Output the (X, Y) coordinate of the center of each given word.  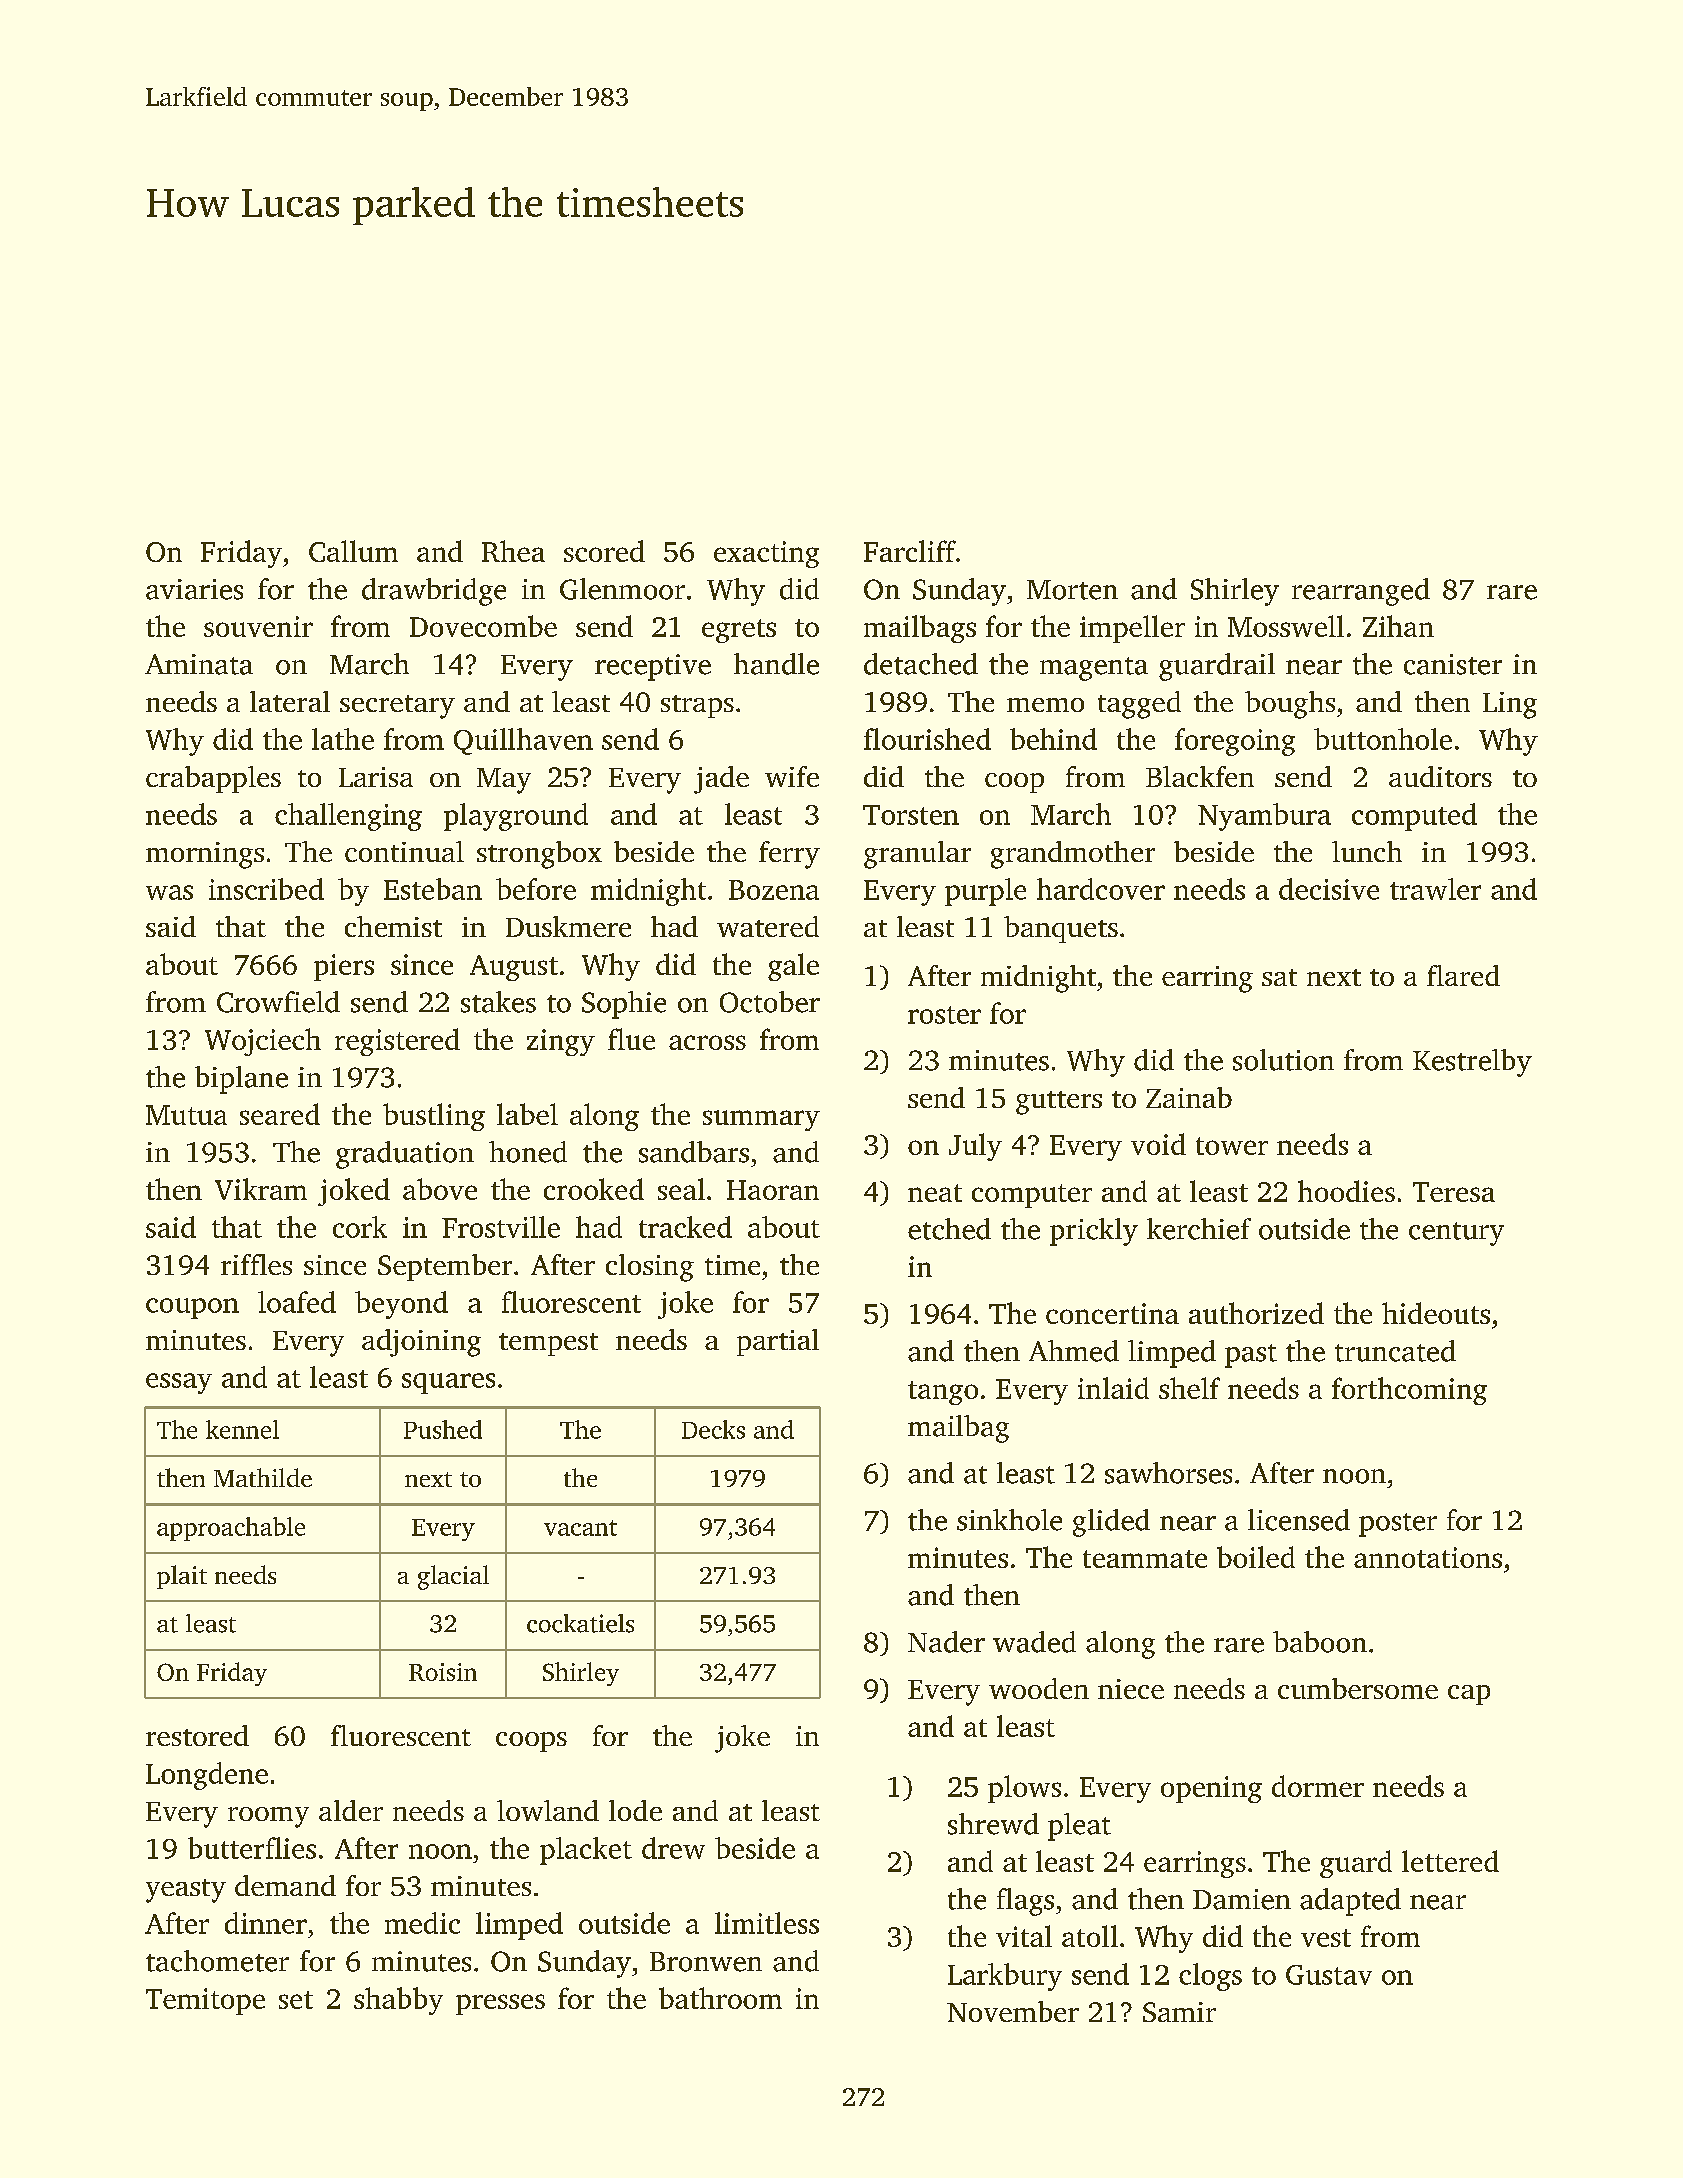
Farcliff (910, 551)
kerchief (1199, 1229)
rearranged (1361, 592)
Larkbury (1005, 1977)
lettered (1450, 1861)
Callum (353, 551)
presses (500, 2004)
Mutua (186, 1115)
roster (944, 1015)
